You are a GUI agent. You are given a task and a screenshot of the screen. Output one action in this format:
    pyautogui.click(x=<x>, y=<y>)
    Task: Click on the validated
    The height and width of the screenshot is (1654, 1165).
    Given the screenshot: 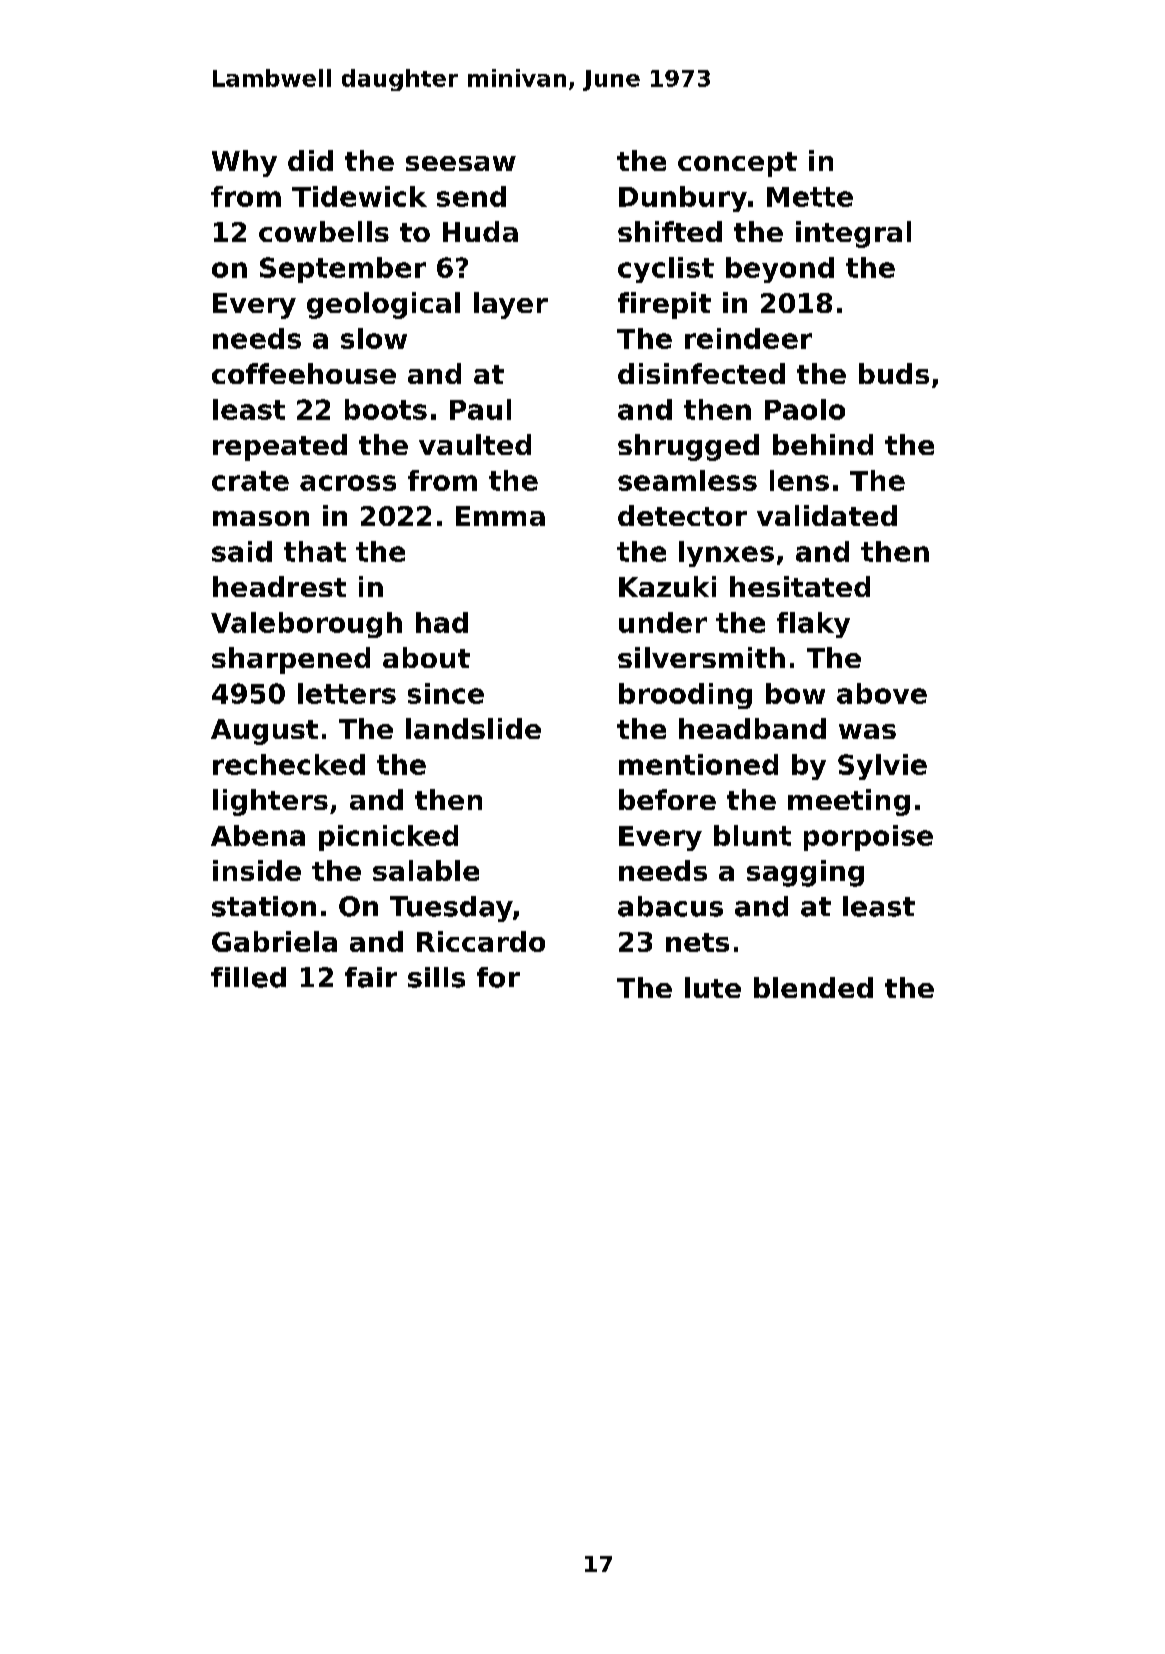 What is the action you would take?
    pyautogui.click(x=827, y=515)
